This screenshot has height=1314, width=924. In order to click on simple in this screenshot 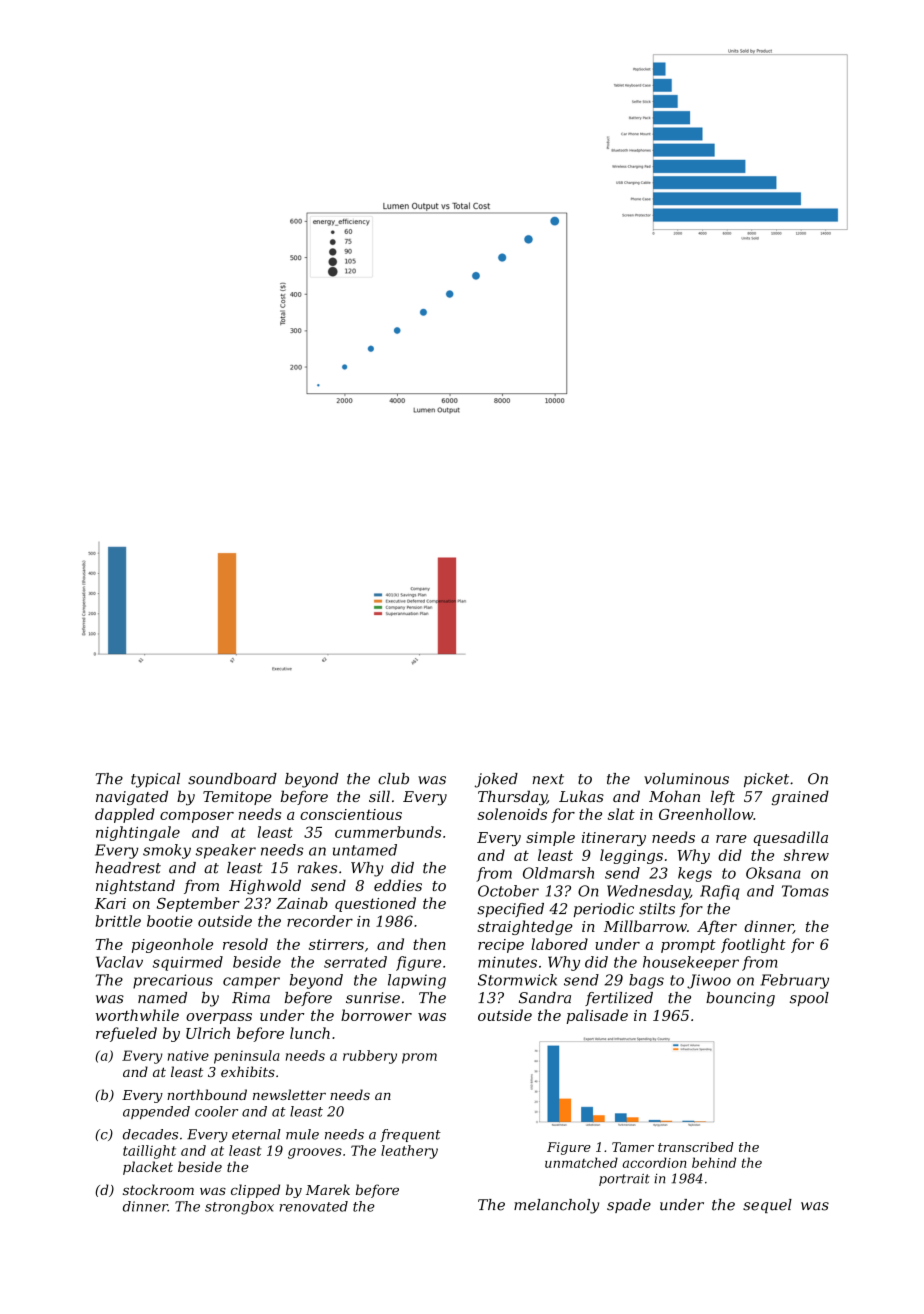, I will do `click(550, 838)`.
